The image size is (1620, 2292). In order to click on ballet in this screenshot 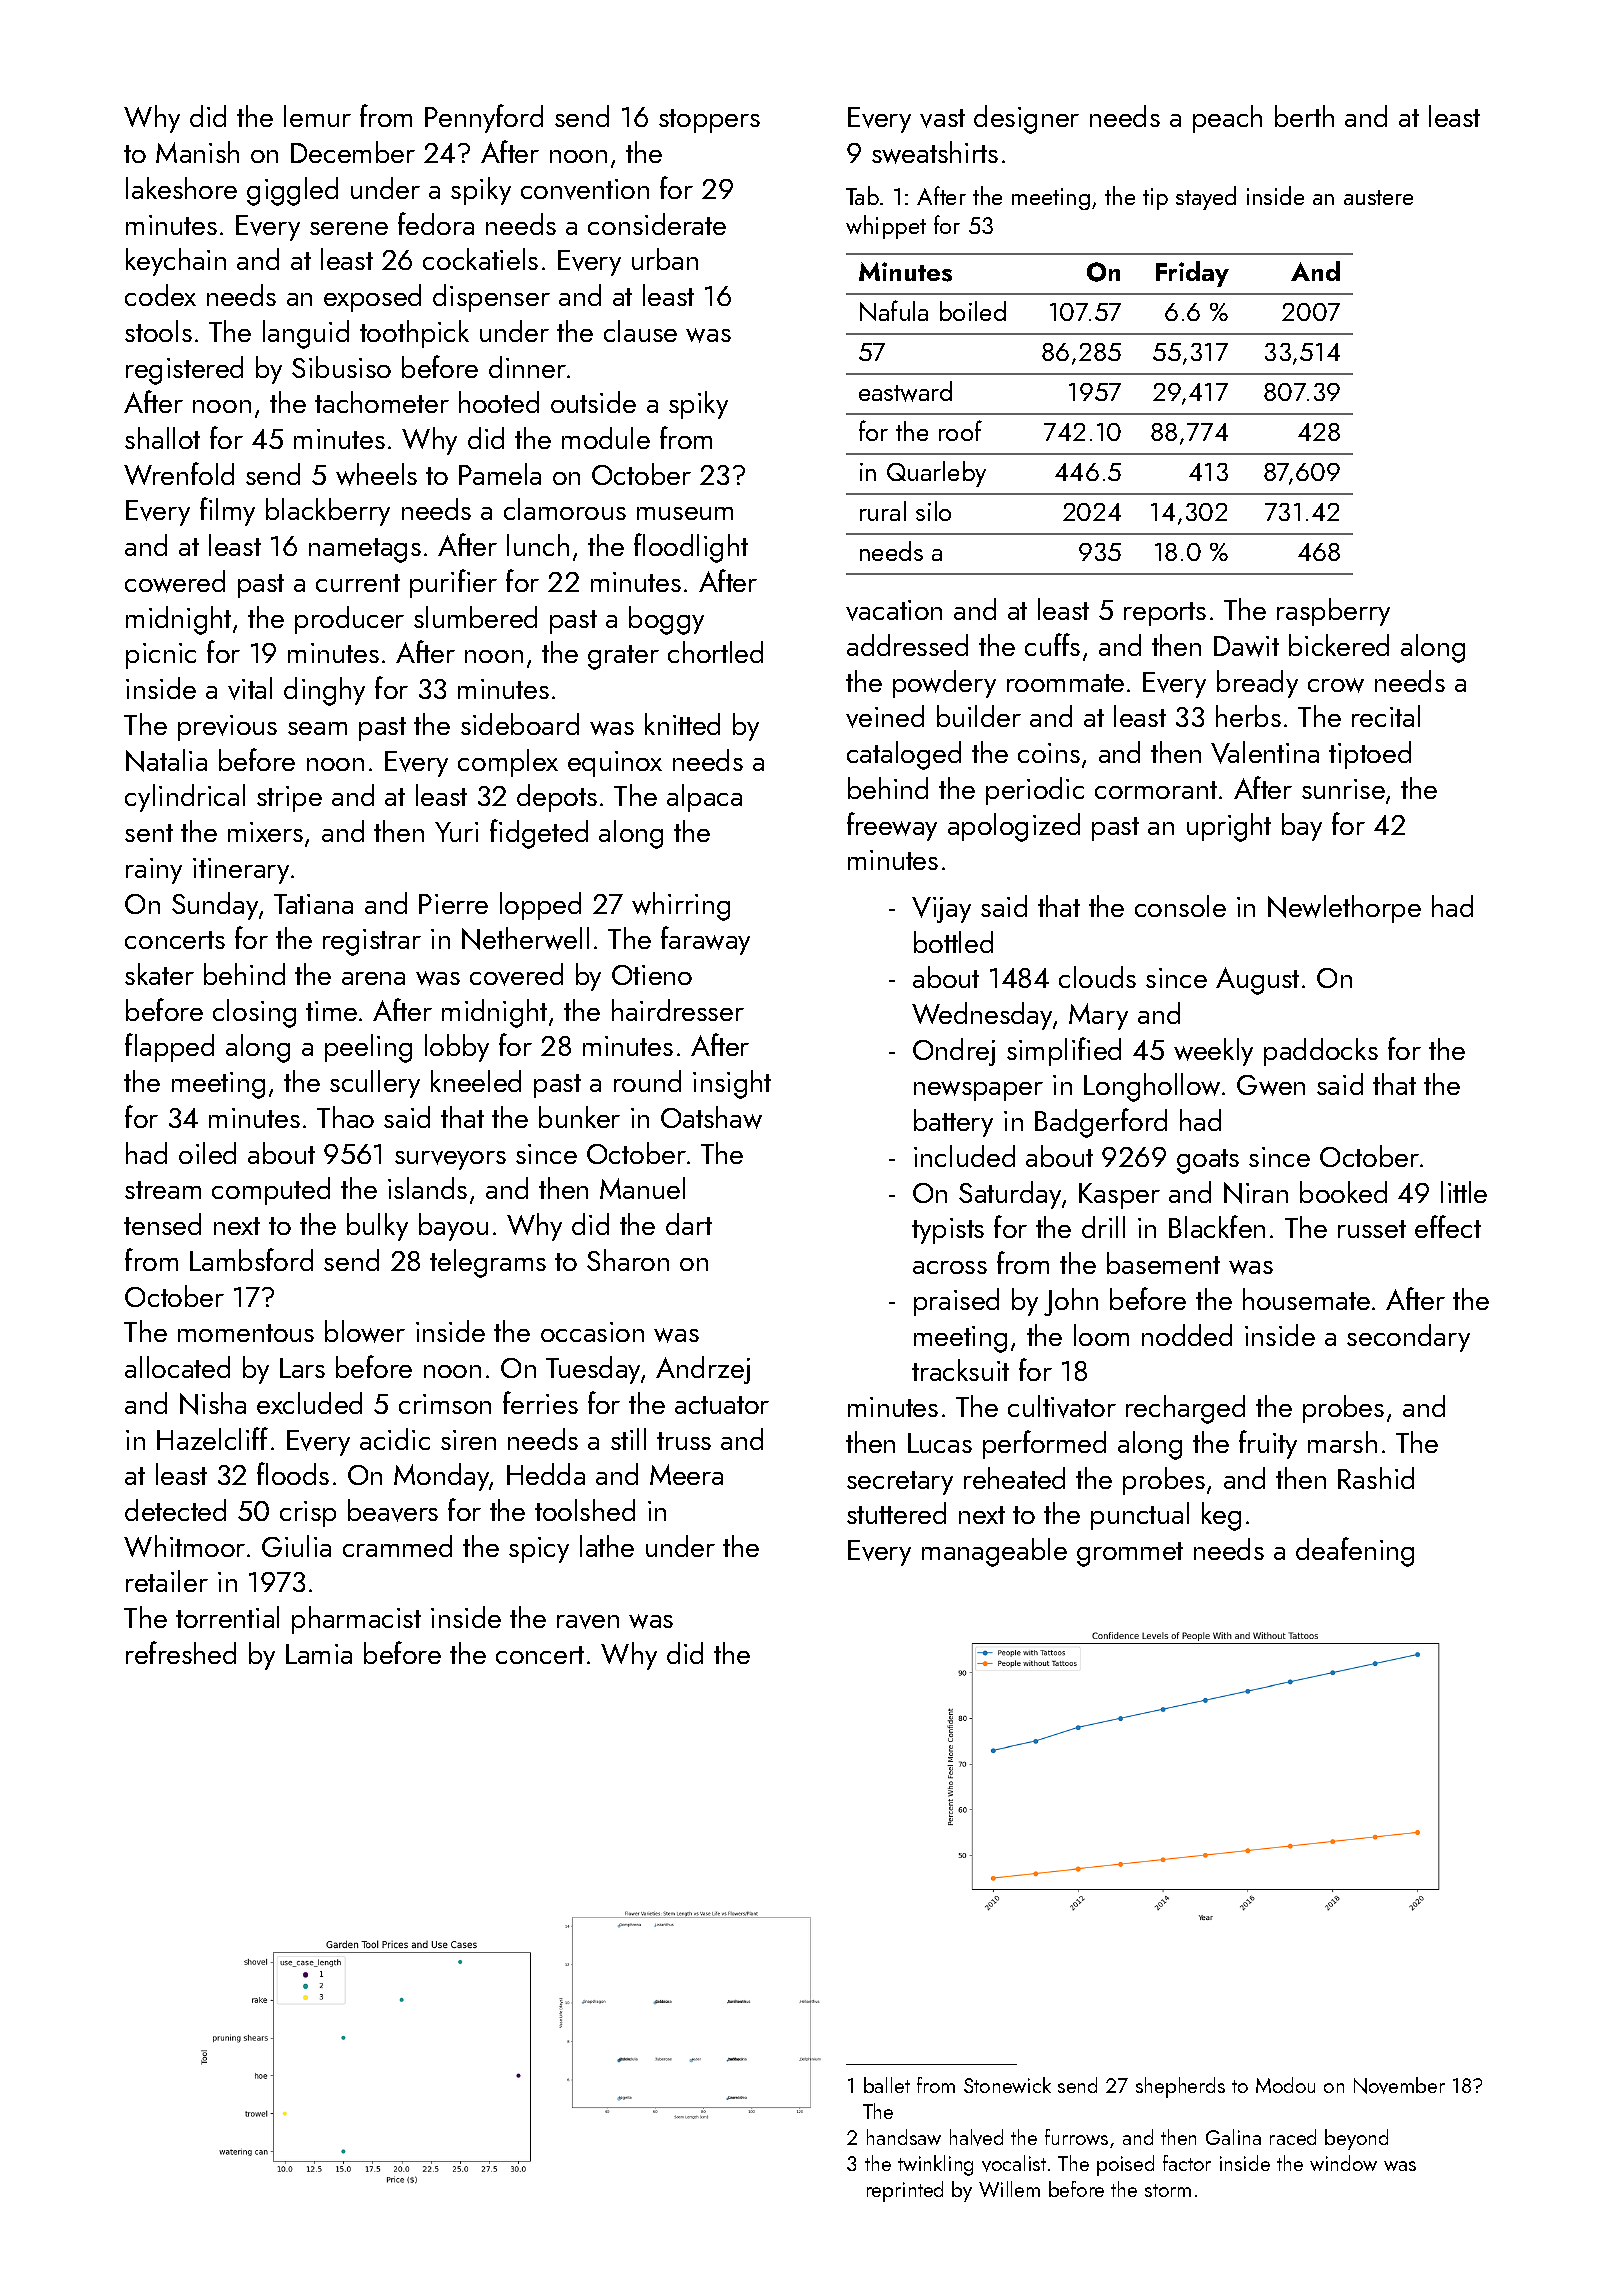, I will do `click(887, 2085)`.
